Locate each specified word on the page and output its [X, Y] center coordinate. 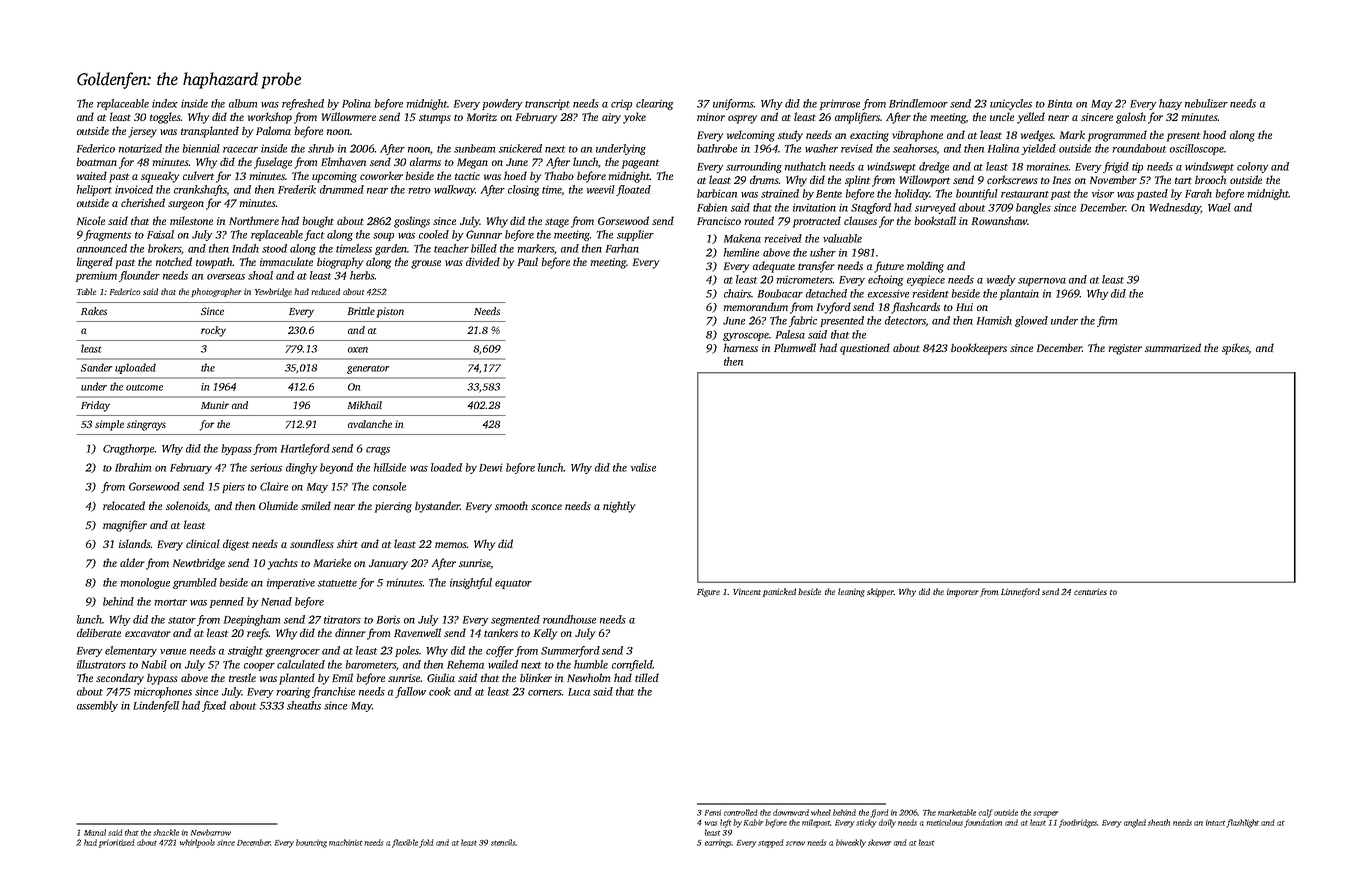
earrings [718, 843]
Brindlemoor [918, 103]
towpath [214, 263]
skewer [879, 842]
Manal [95, 832]
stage [557, 223]
